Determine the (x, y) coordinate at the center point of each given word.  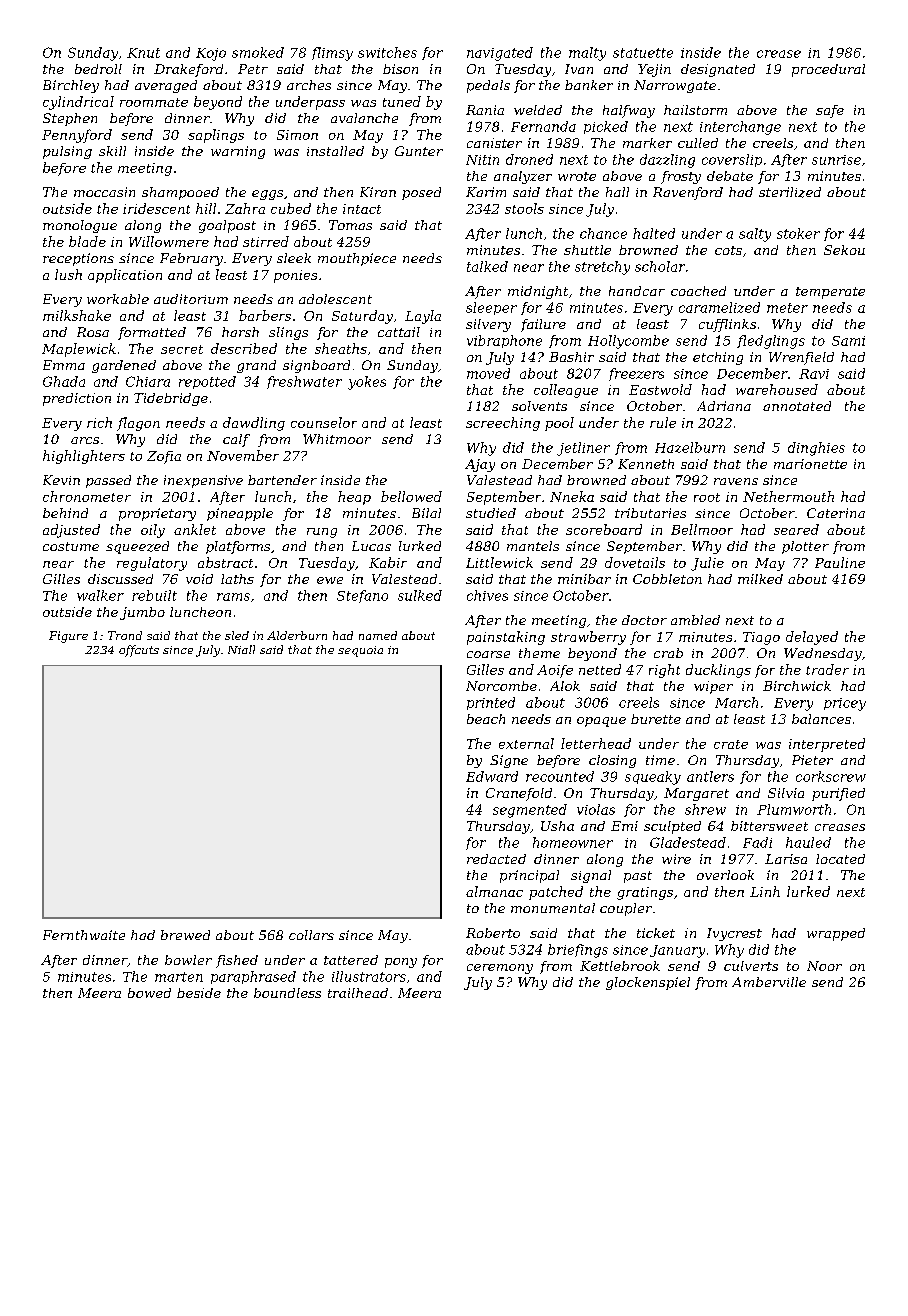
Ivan (579, 69)
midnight (538, 292)
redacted (496, 859)
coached (698, 291)
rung (322, 533)
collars (311, 935)
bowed (149, 993)
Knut (143, 53)
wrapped (836, 934)
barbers (265, 315)
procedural (828, 70)
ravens (736, 481)
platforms (238, 547)
